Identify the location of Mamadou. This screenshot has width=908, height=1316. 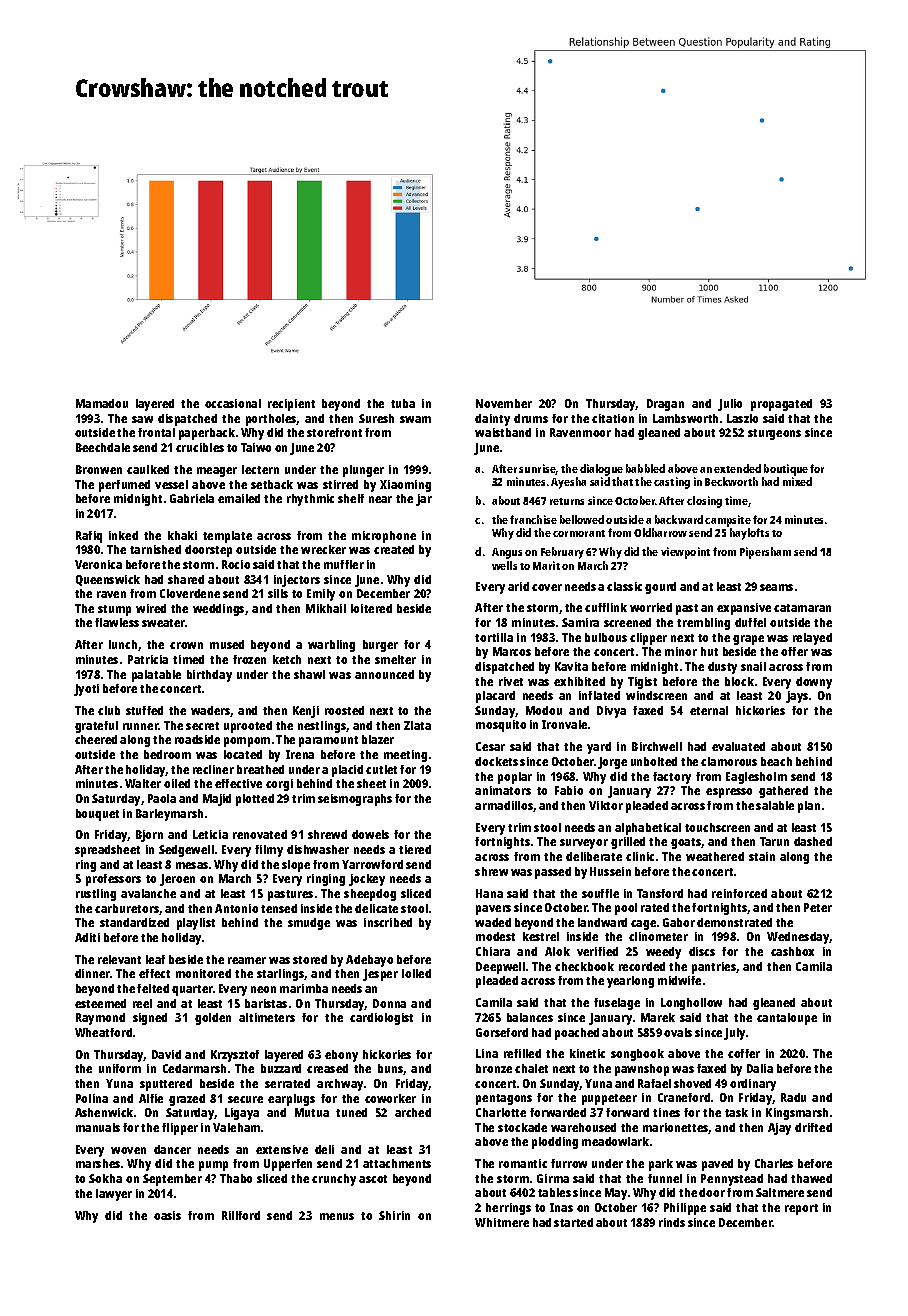
(102, 403).
